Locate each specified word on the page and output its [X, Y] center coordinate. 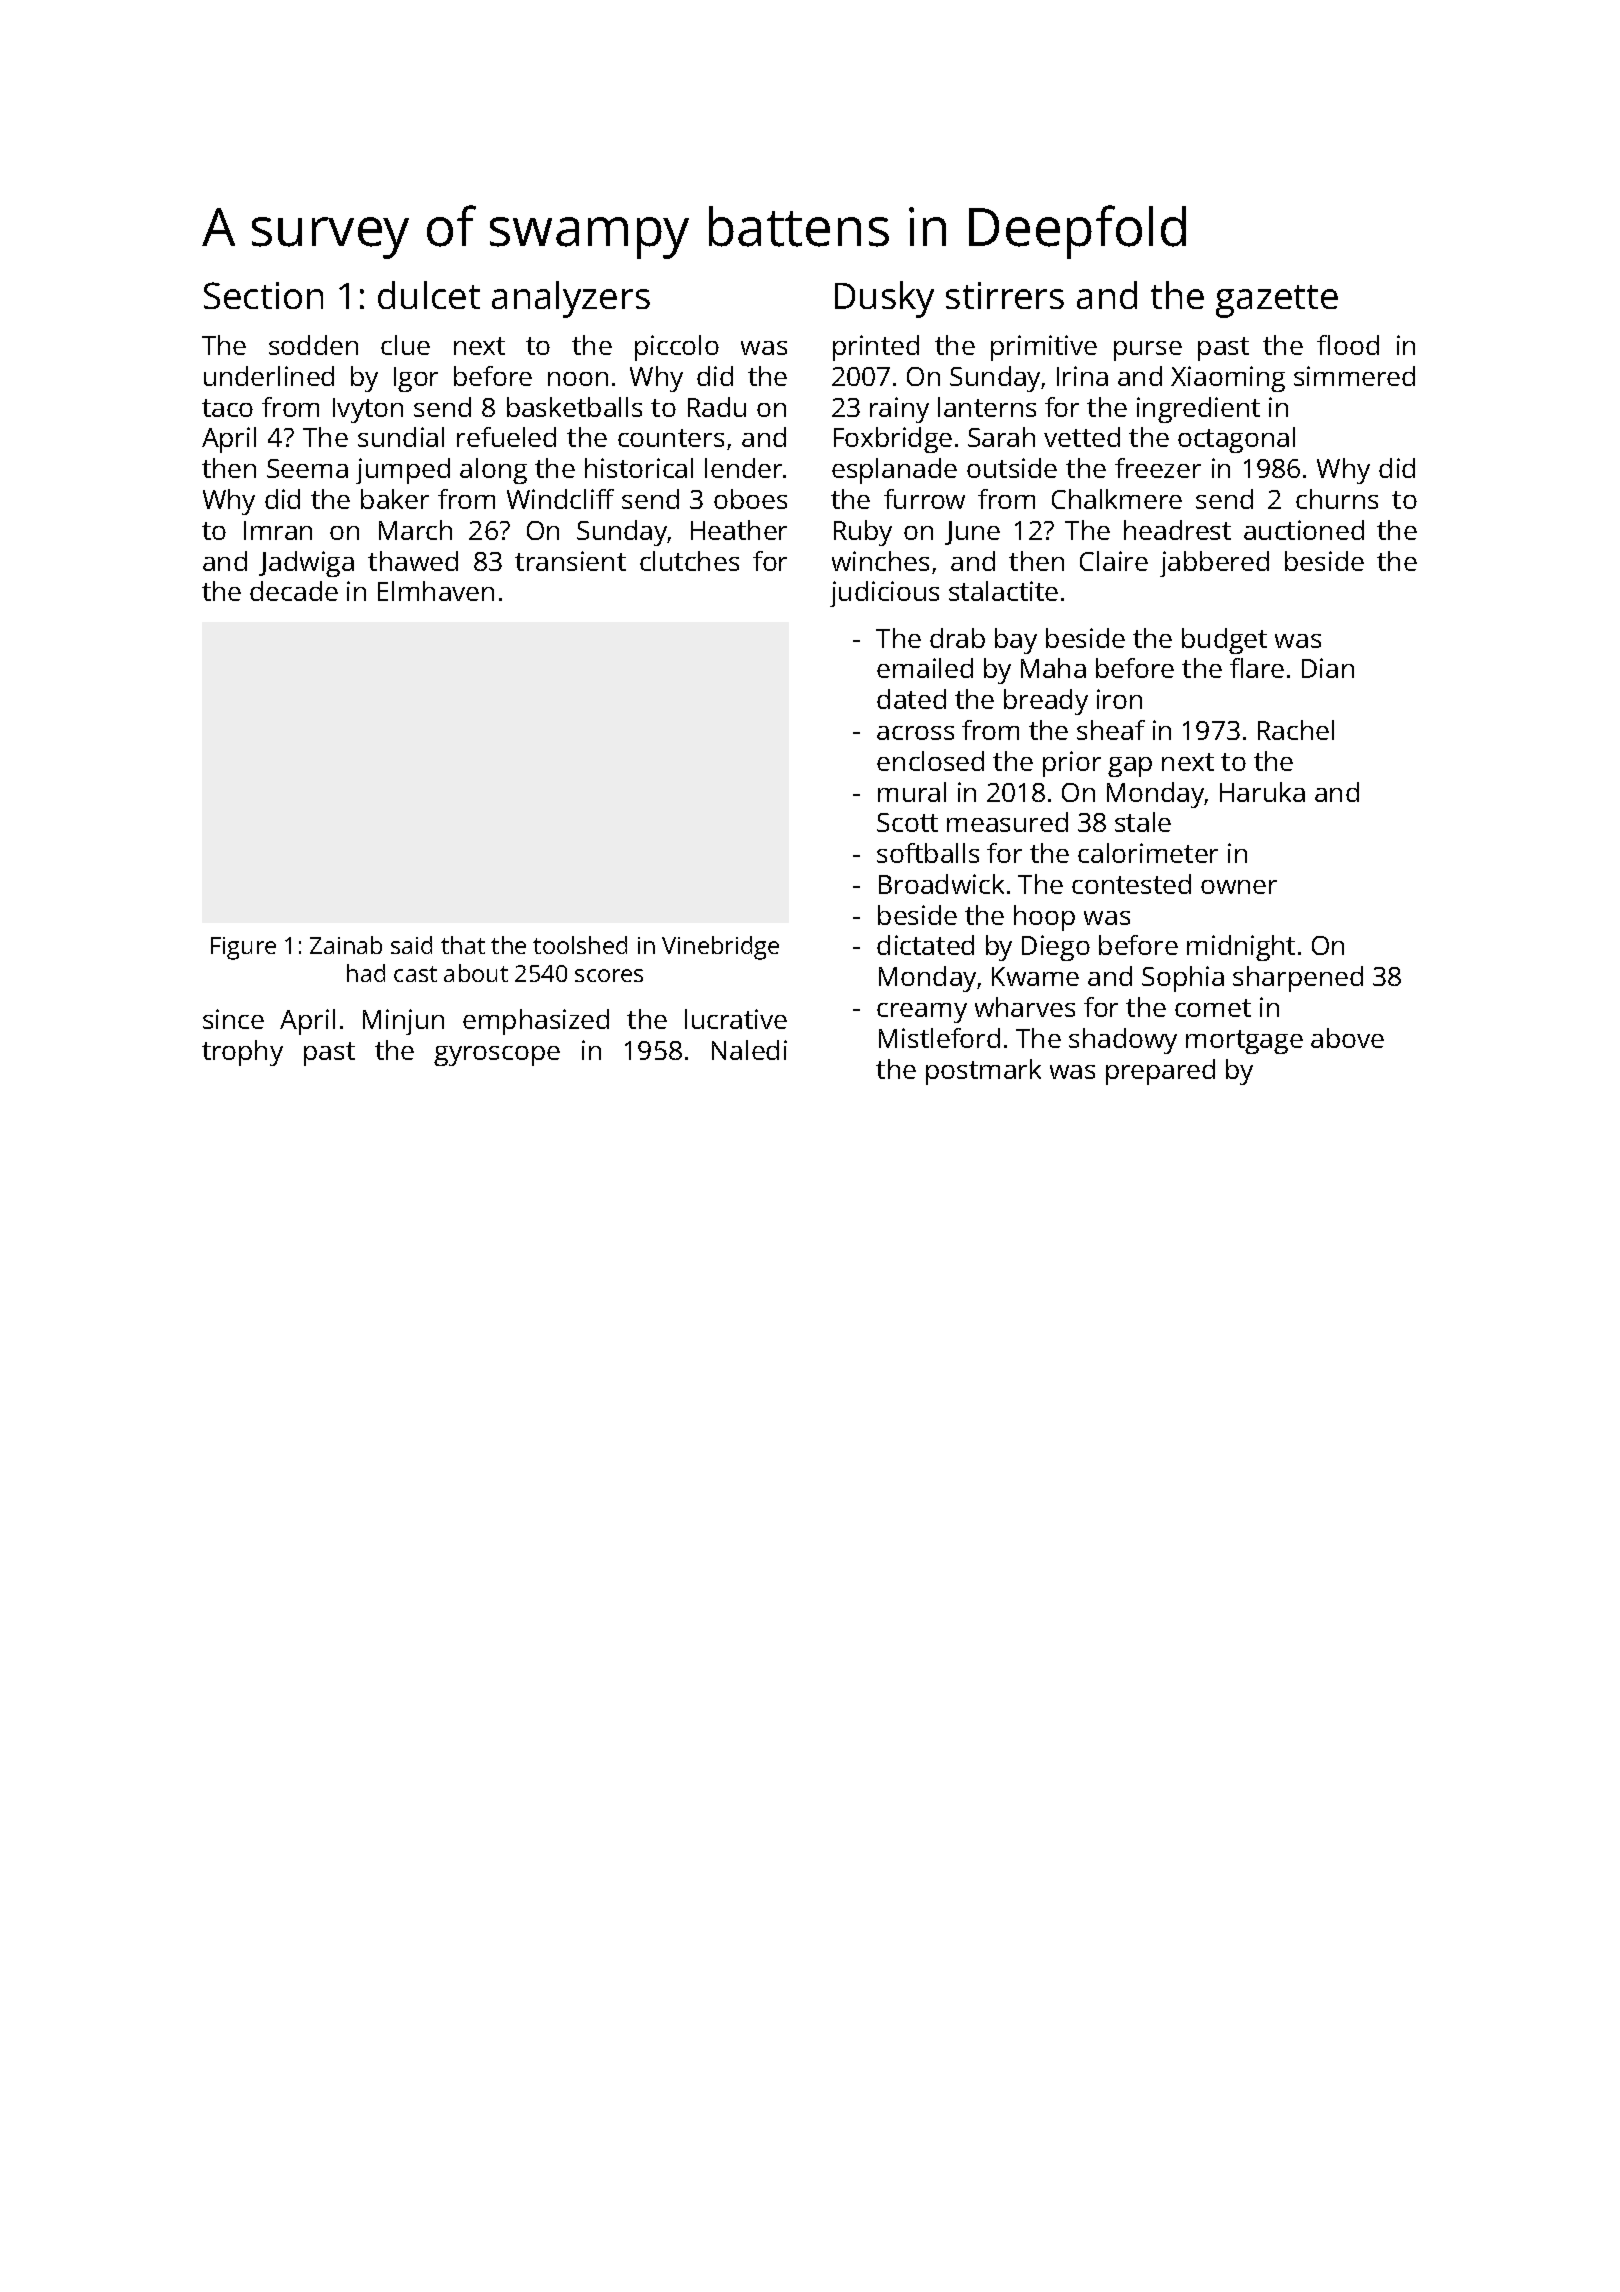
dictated [925, 945]
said [411, 945]
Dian [1328, 668]
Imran [278, 530]
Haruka [1262, 792]
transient [570, 561]
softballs [928, 853]
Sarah [1001, 437]
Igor [416, 379]
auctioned [1304, 530]
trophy [242, 1053]
